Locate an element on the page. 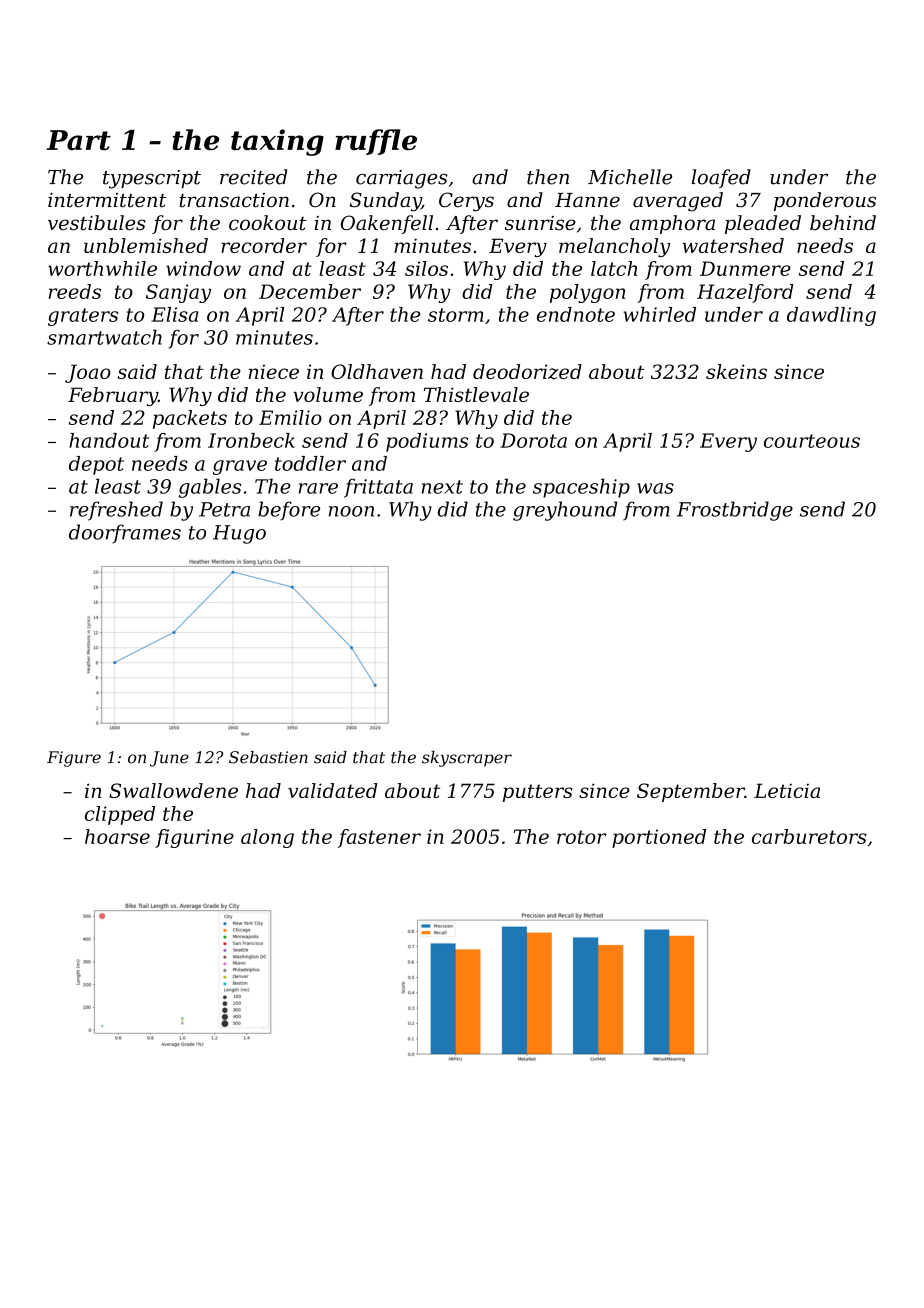 Image resolution: width=924 pixels, height=1308 pixels. portioned is located at coordinates (659, 838).
